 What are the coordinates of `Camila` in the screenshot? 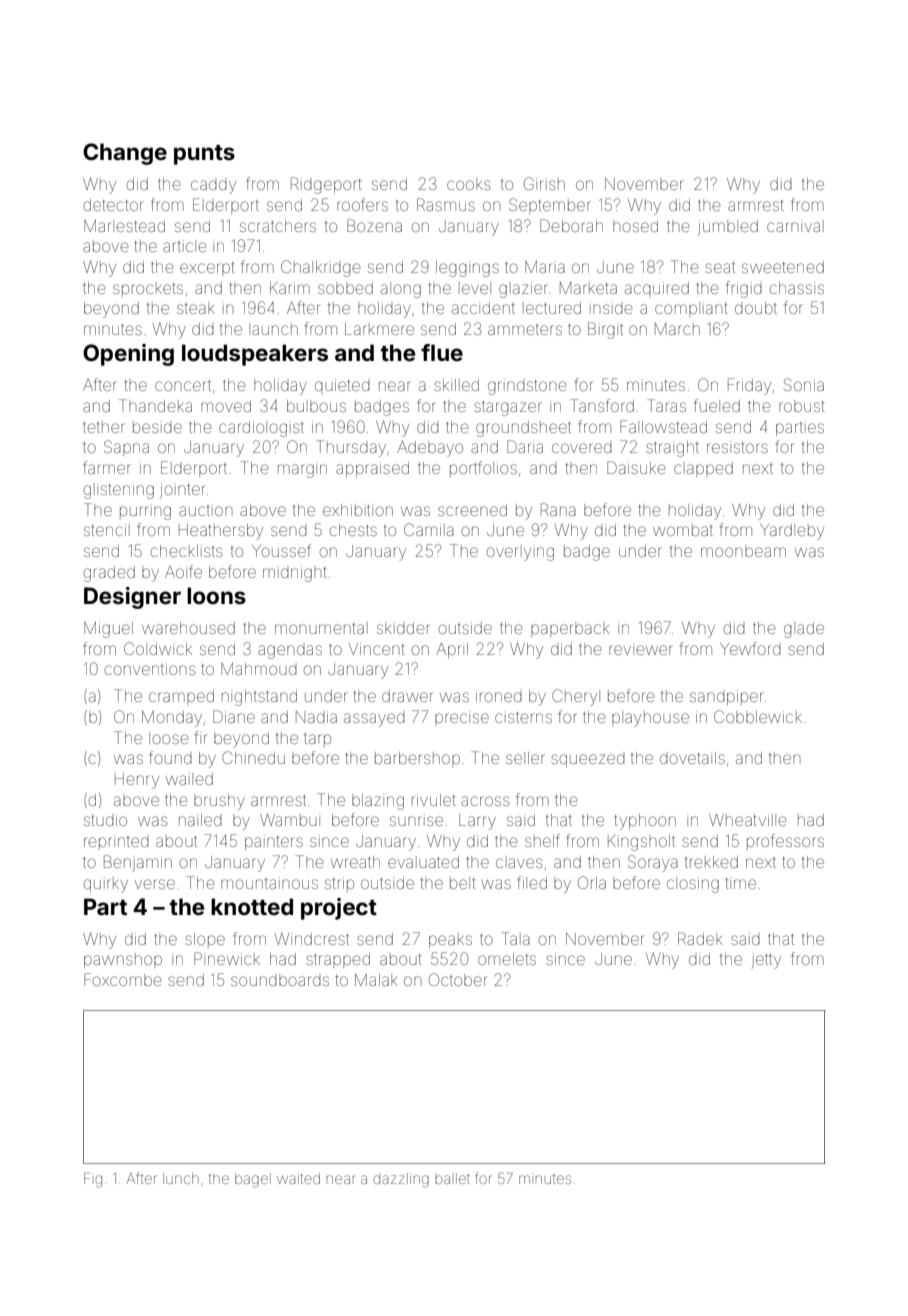 It's located at (429, 529).
